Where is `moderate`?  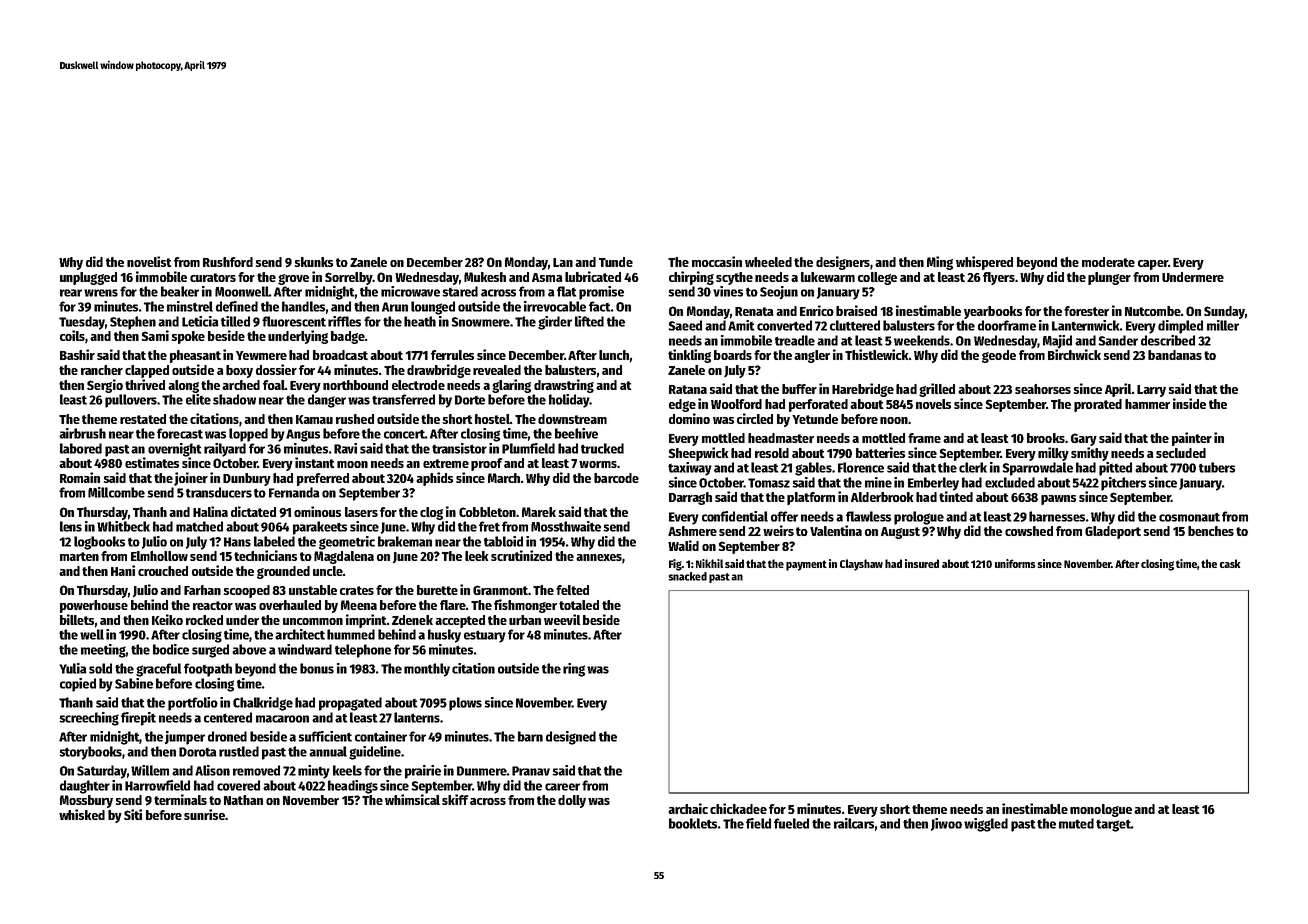 moderate is located at coordinates (1108, 262).
